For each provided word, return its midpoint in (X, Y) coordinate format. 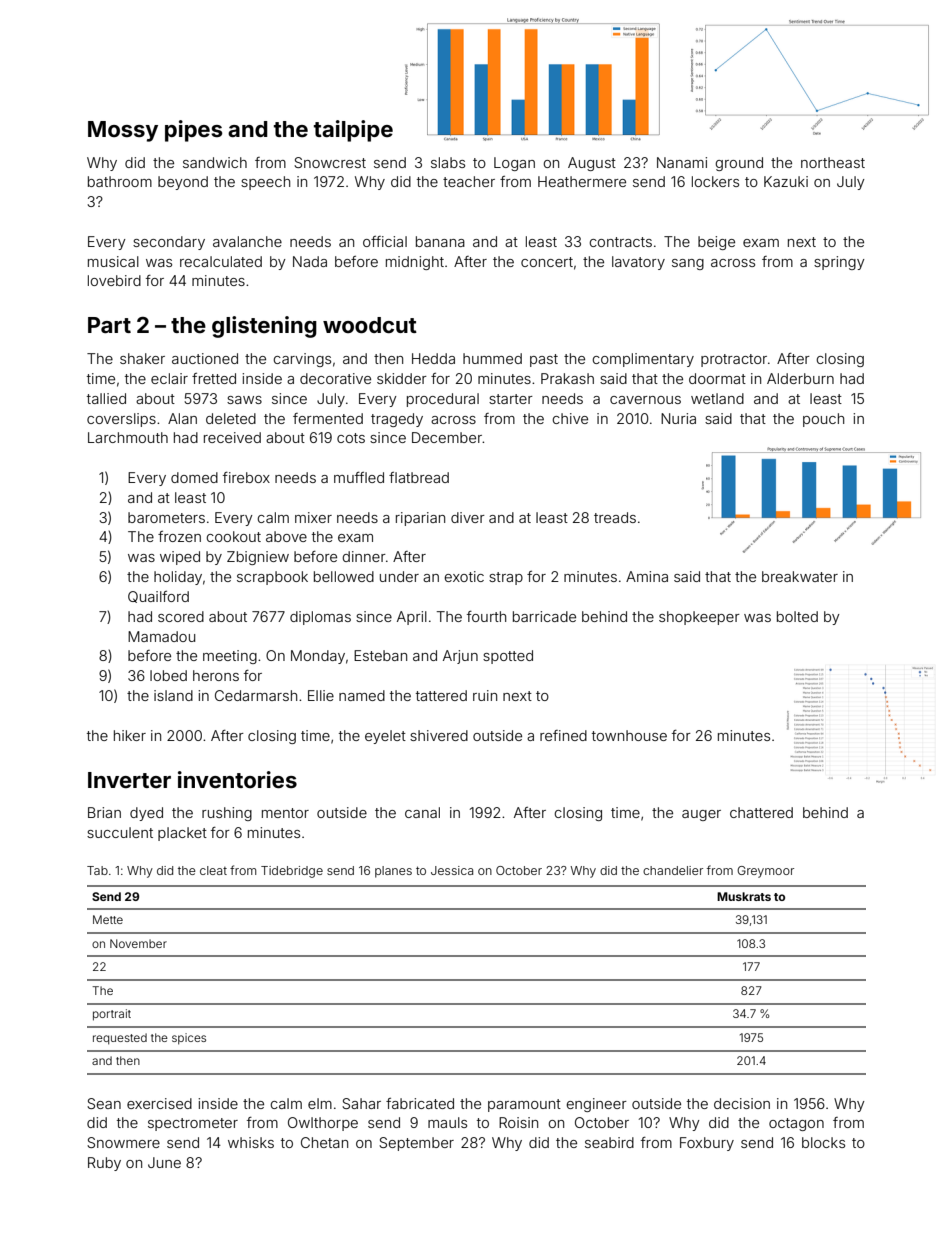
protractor (734, 360)
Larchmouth (128, 437)
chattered (761, 812)
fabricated (420, 1103)
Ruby (104, 1164)
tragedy (397, 420)
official (385, 241)
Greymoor (765, 872)
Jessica (452, 870)
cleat (213, 870)
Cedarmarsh (256, 695)
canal (422, 812)
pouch (823, 420)
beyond (183, 183)
